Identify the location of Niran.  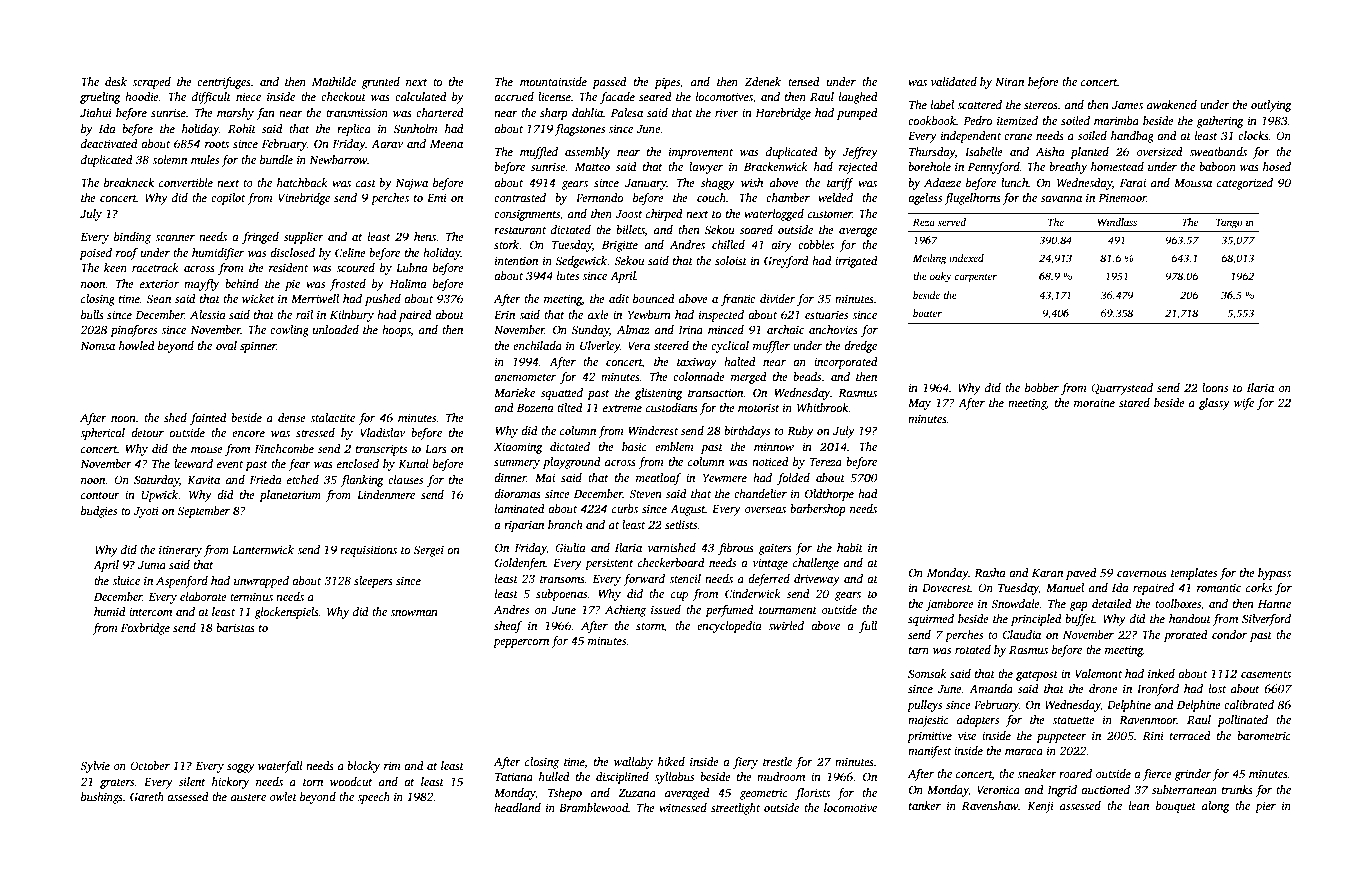
(1009, 81).
